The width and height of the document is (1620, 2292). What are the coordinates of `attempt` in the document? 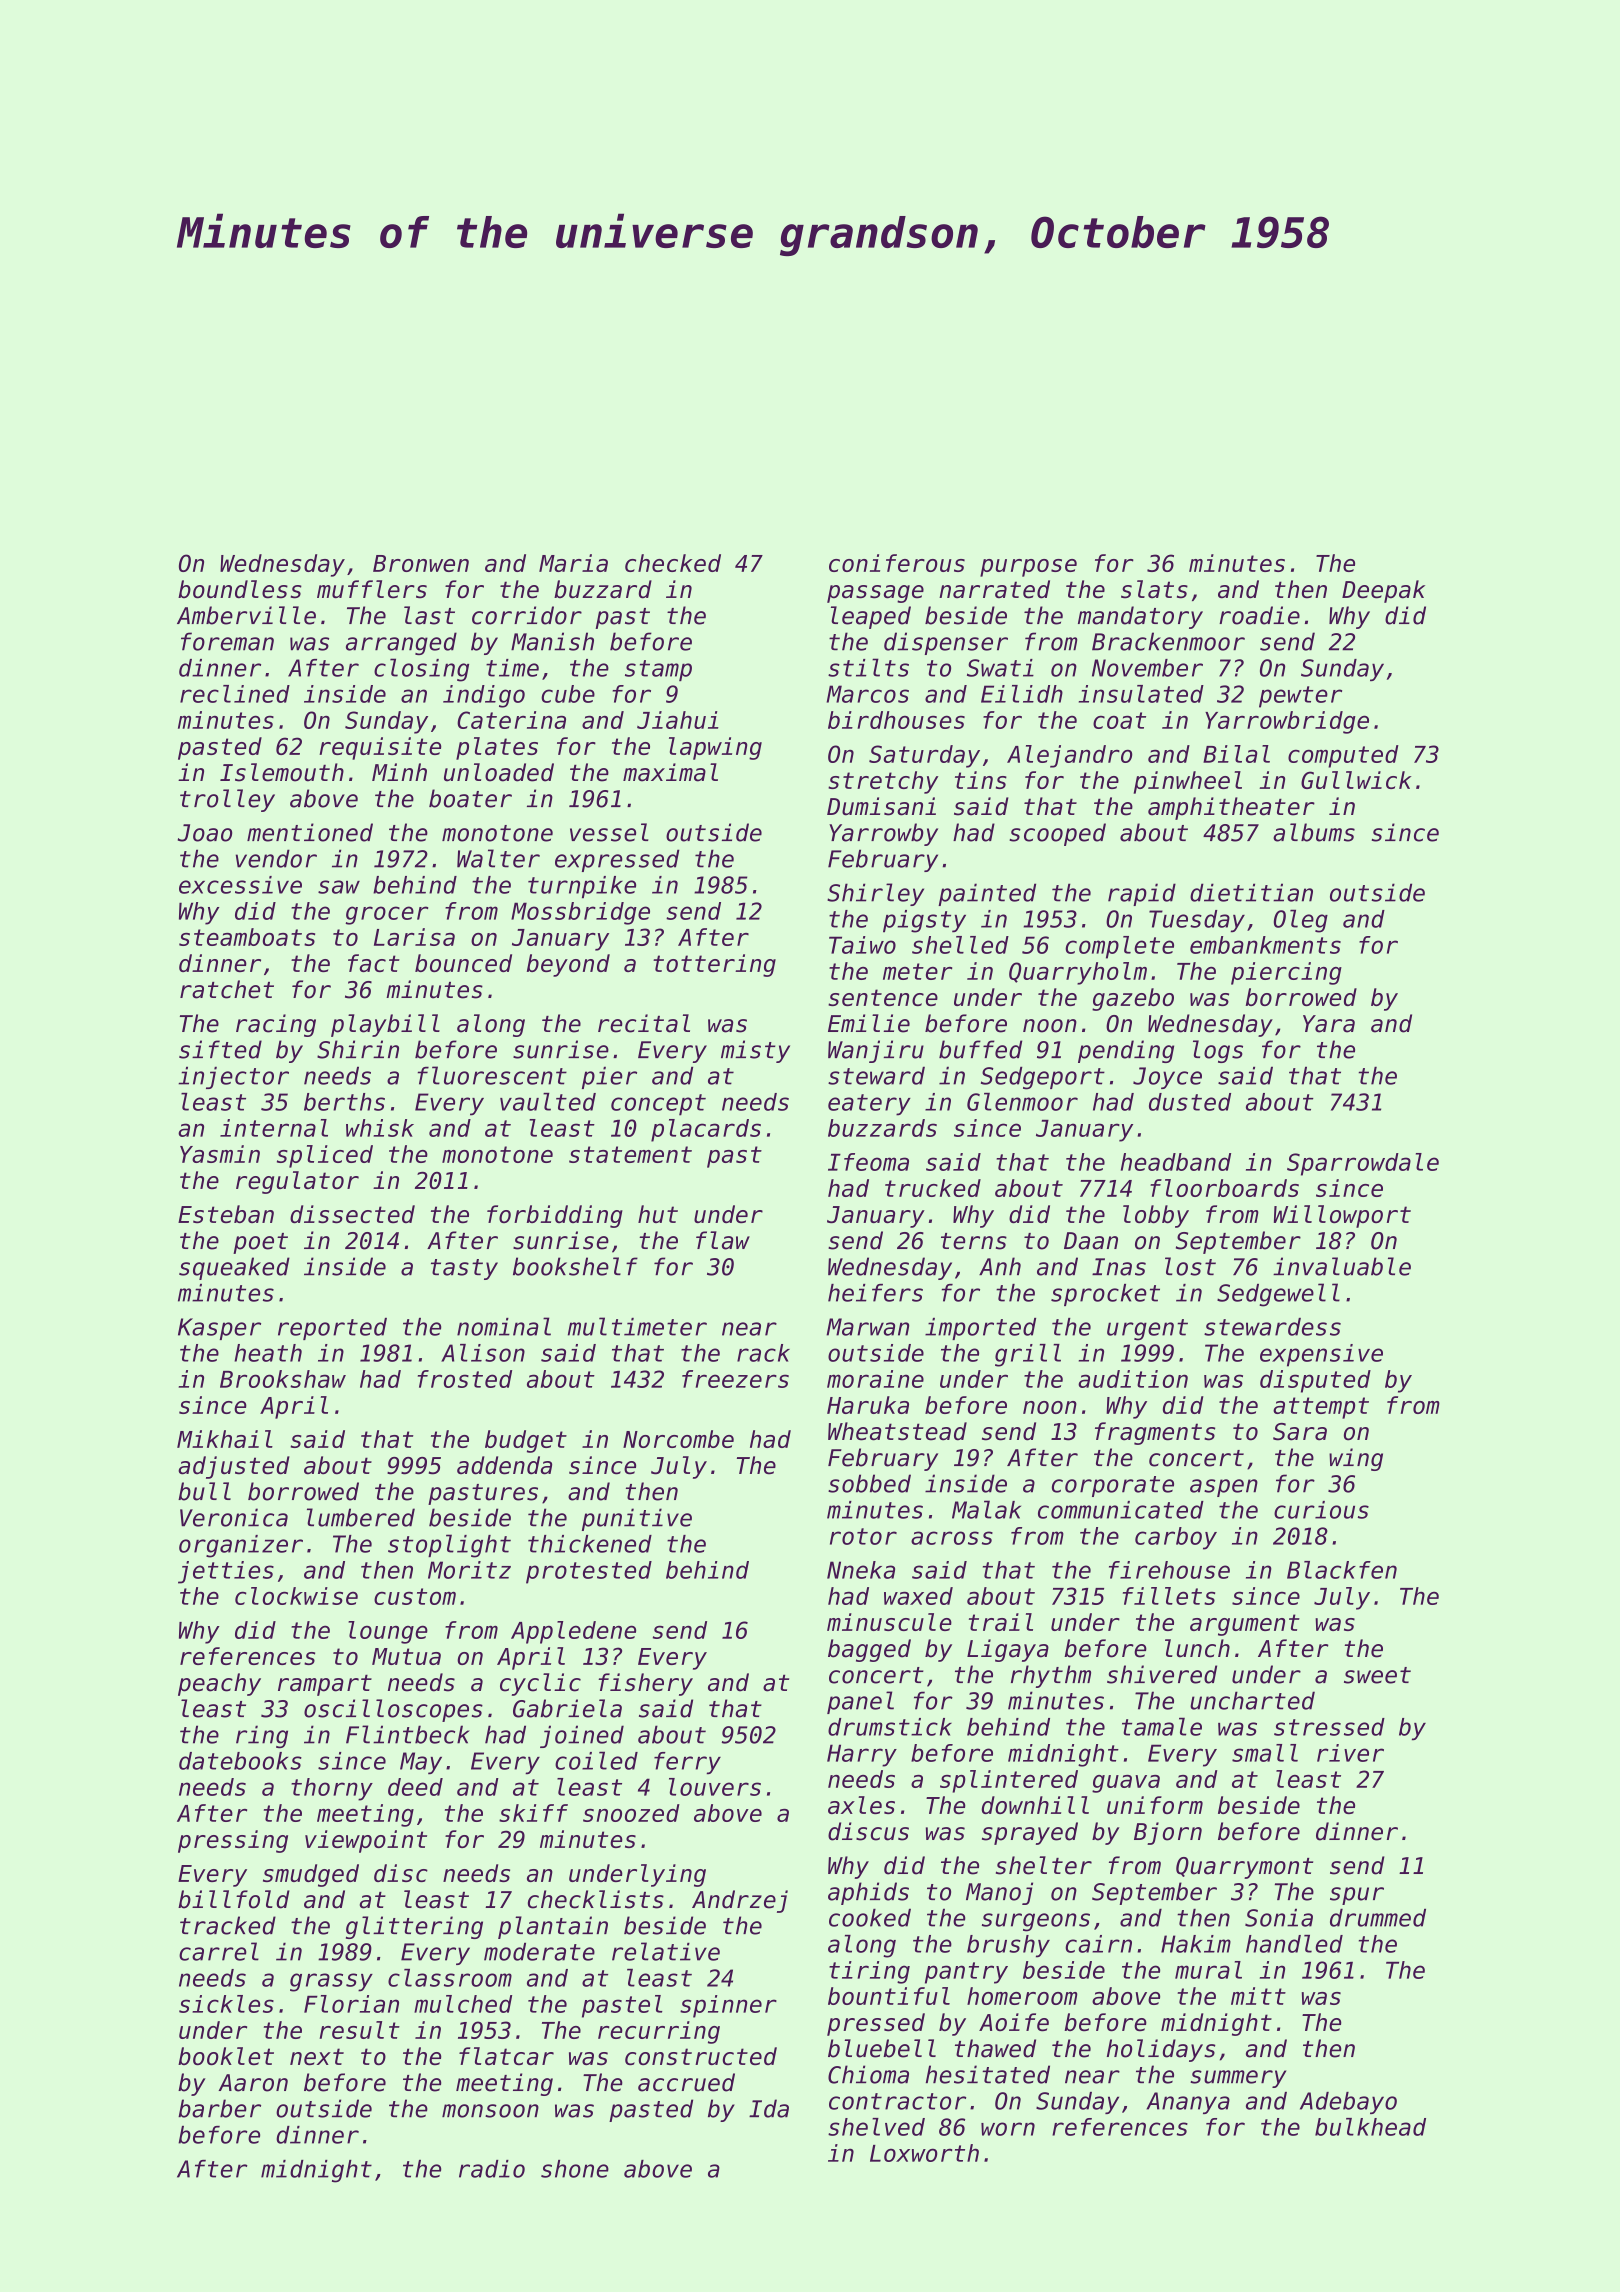 It's located at (1321, 1408).
